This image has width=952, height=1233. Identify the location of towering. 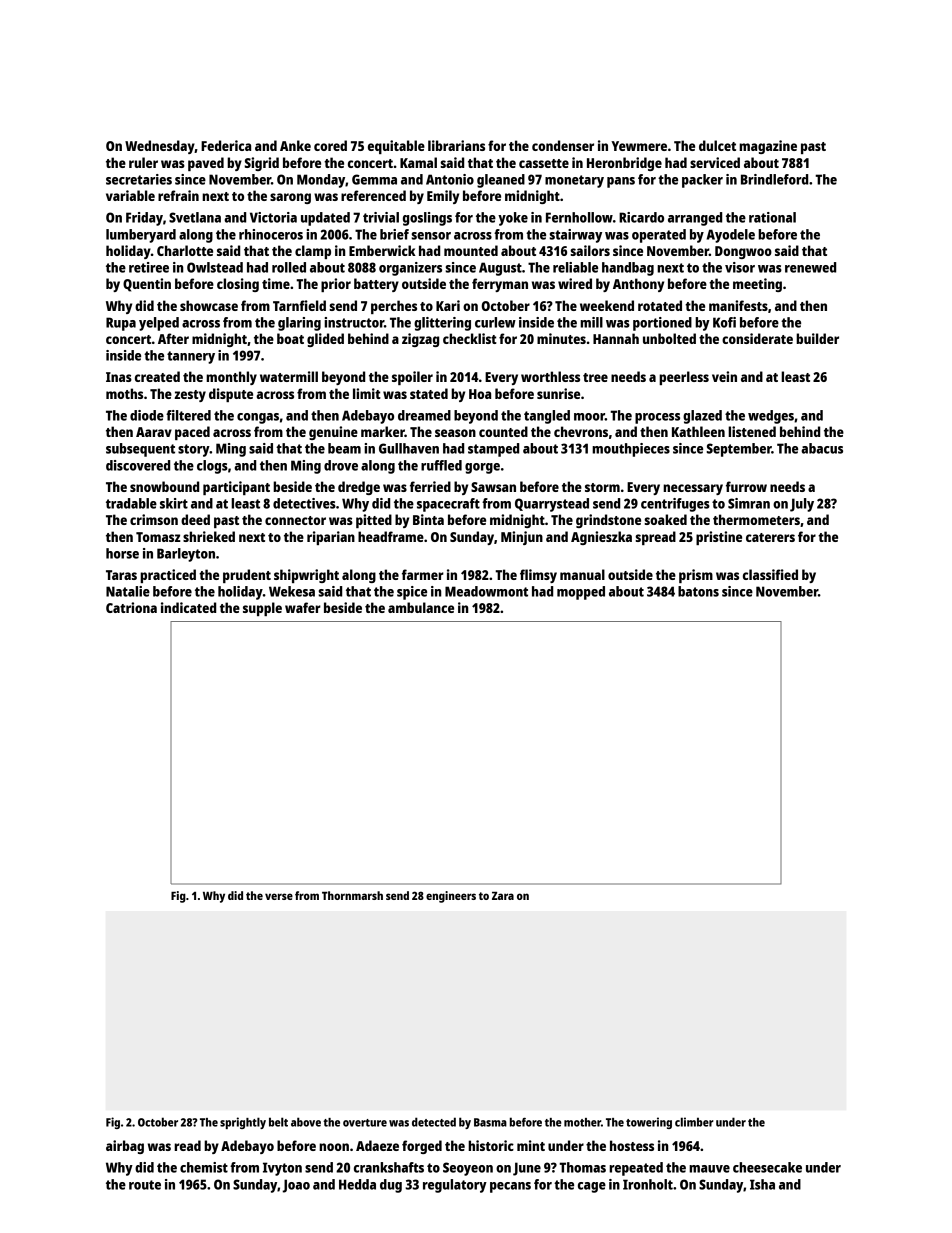
(649, 1123).
